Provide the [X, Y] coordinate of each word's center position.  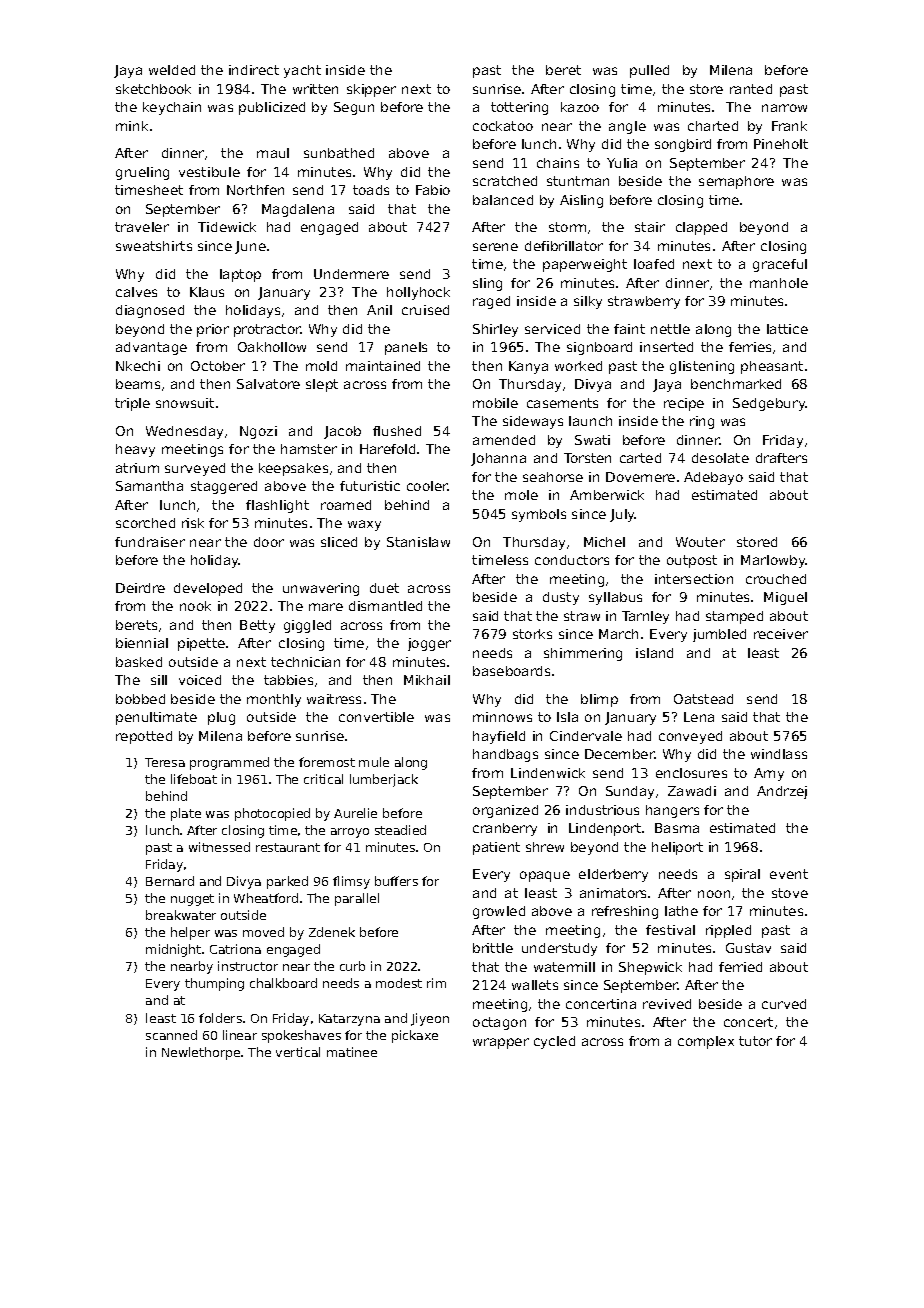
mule [374, 762]
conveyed [690, 737]
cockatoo [503, 126]
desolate [720, 458]
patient [496, 848]
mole [521, 495]
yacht [302, 71]
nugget [192, 900]
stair [650, 227]
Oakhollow [272, 347]
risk [193, 523]
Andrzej [782, 792]
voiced [200, 680]
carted [640, 458]
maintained [383, 366]
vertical [298, 1052]
